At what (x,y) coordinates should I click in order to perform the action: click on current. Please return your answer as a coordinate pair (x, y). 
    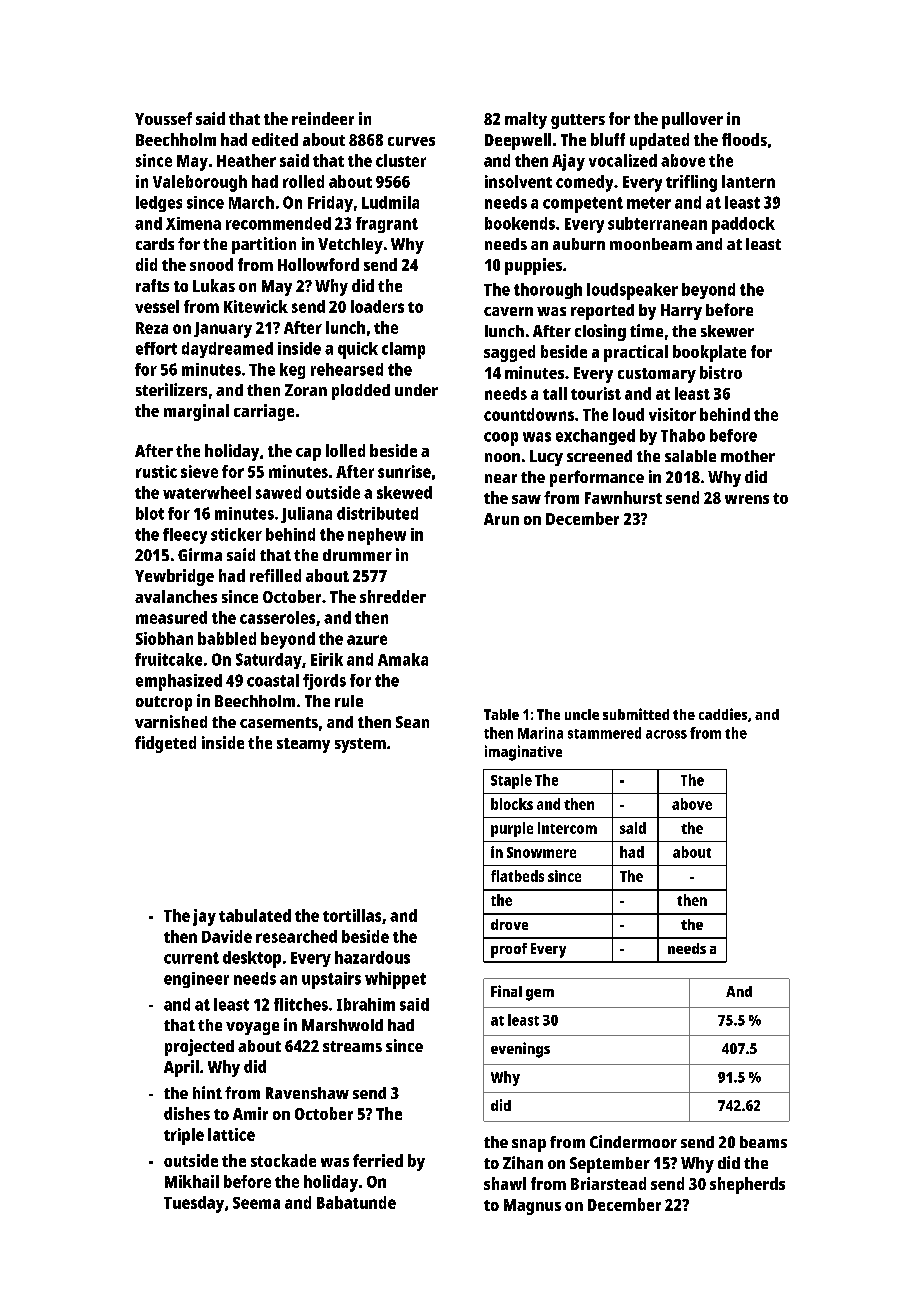
    Looking at the image, I should click on (191, 958).
